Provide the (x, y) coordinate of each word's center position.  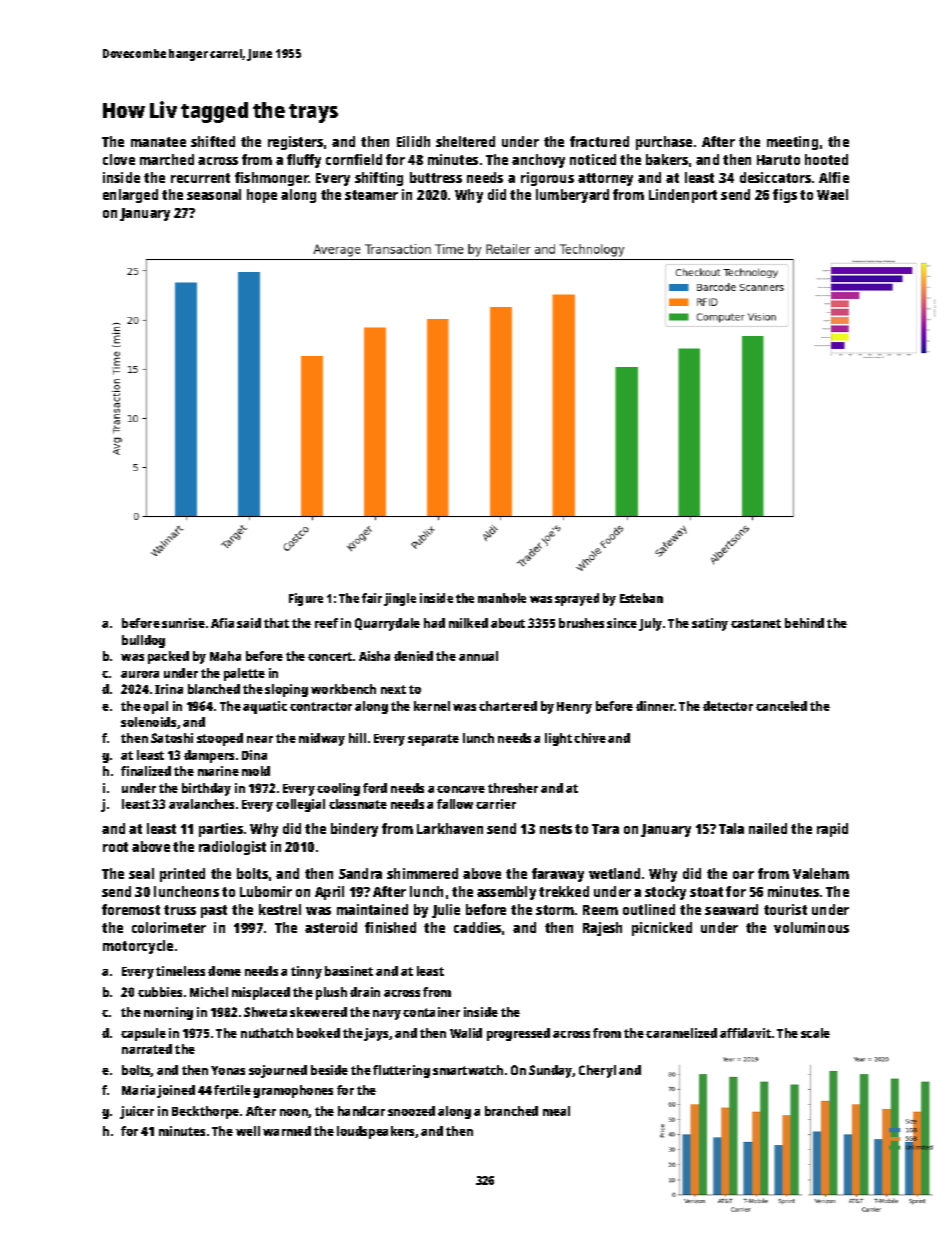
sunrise (183, 623)
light (558, 739)
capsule (143, 1034)
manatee (158, 142)
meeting (792, 143)
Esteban (641, 598)
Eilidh (413, 141)
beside (329, 1070)
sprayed (577, 599)
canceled (781, 706)
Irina (169, 689)
